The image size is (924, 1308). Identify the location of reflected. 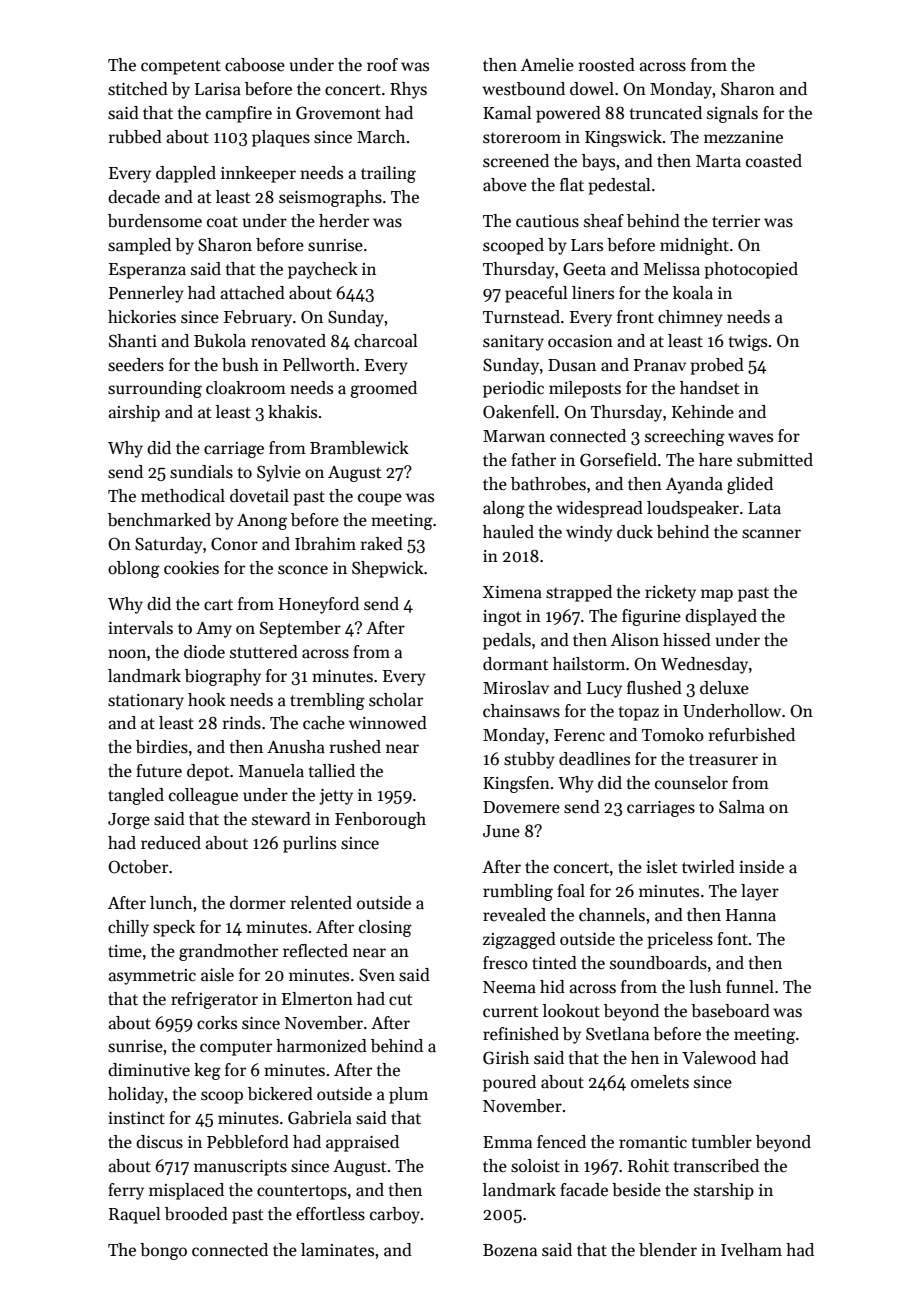
(315, 951).
